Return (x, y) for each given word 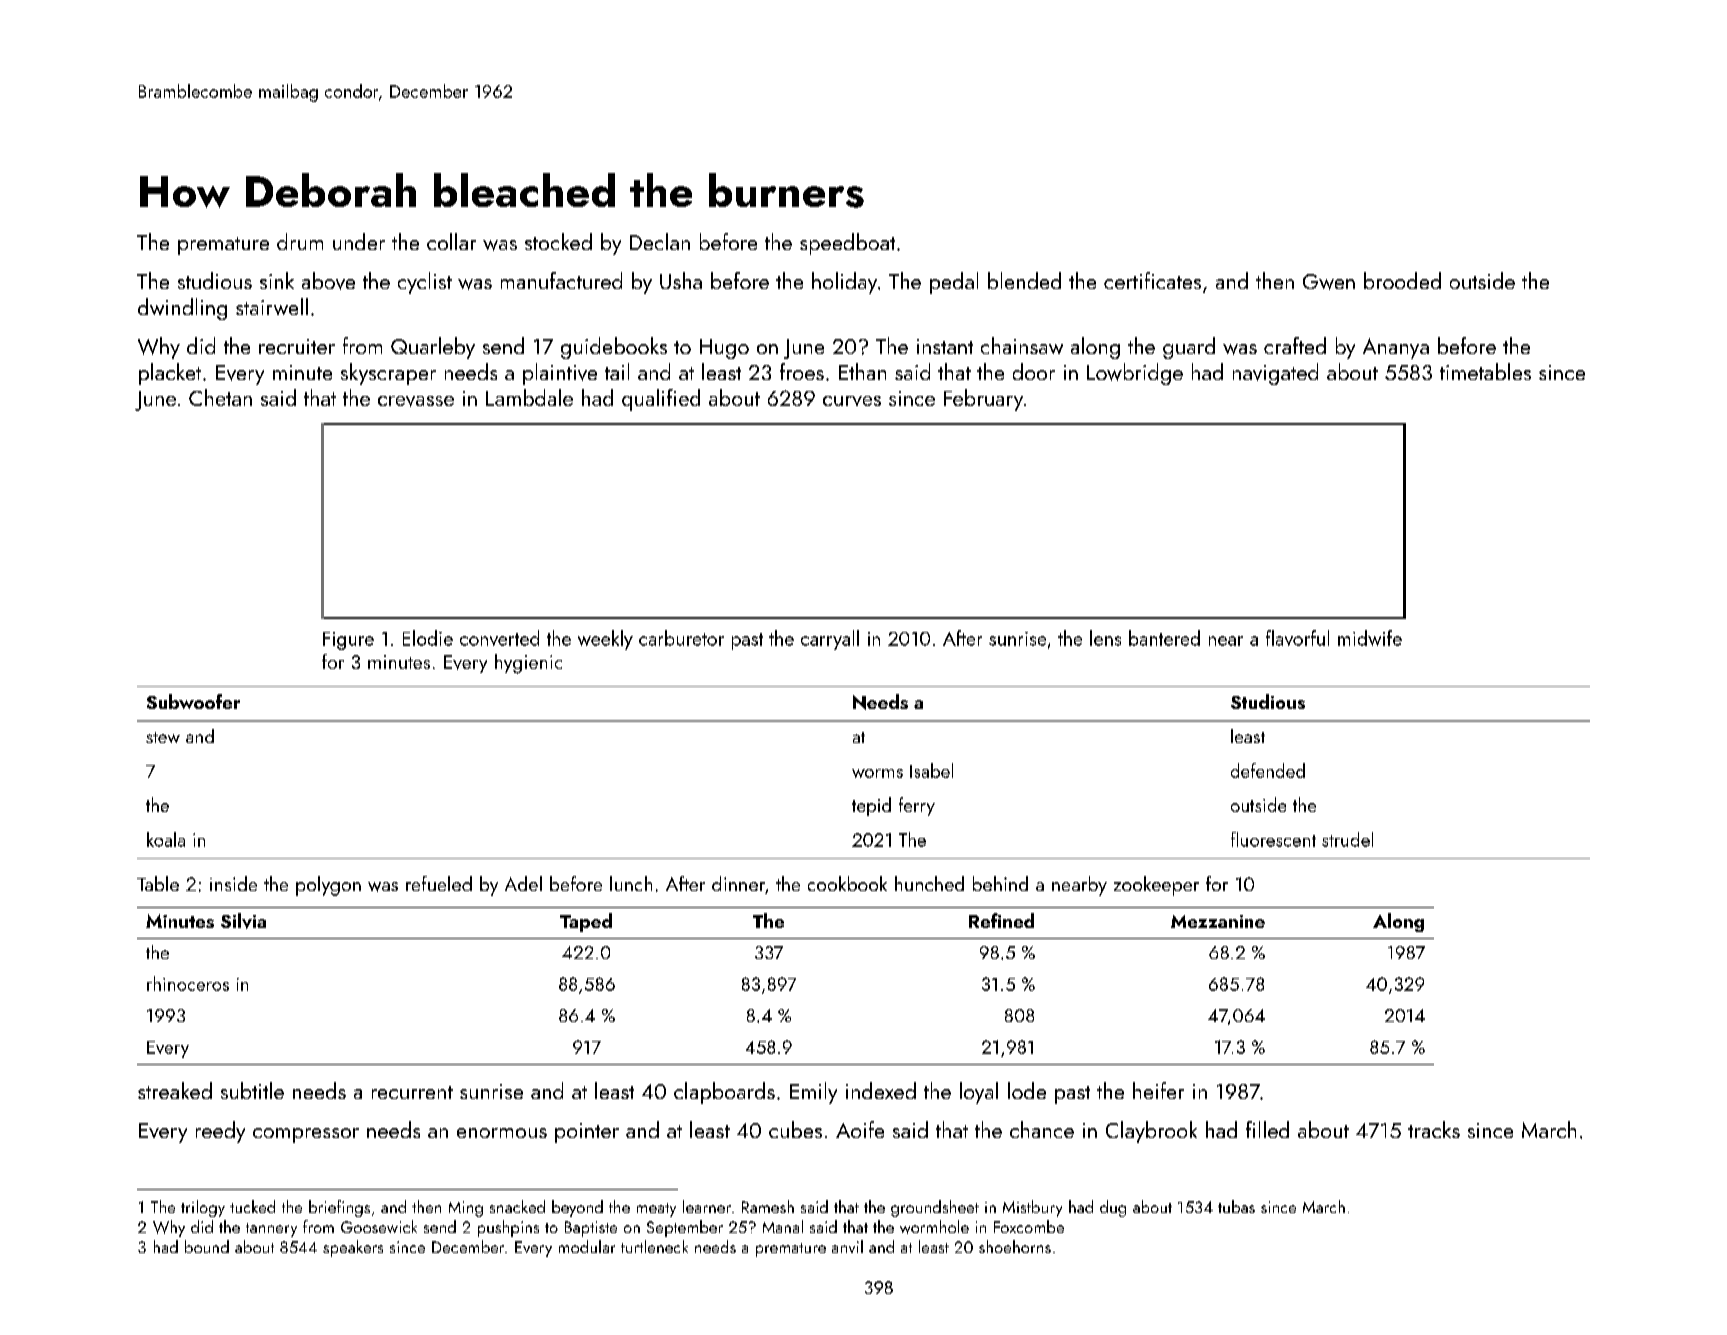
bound (207, 1246)
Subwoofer (193, 701)
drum (300, 241)
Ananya (1396, 348)
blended (1024, 280)
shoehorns (1015, 1246)
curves (852, 401)
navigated (1275, 374)
